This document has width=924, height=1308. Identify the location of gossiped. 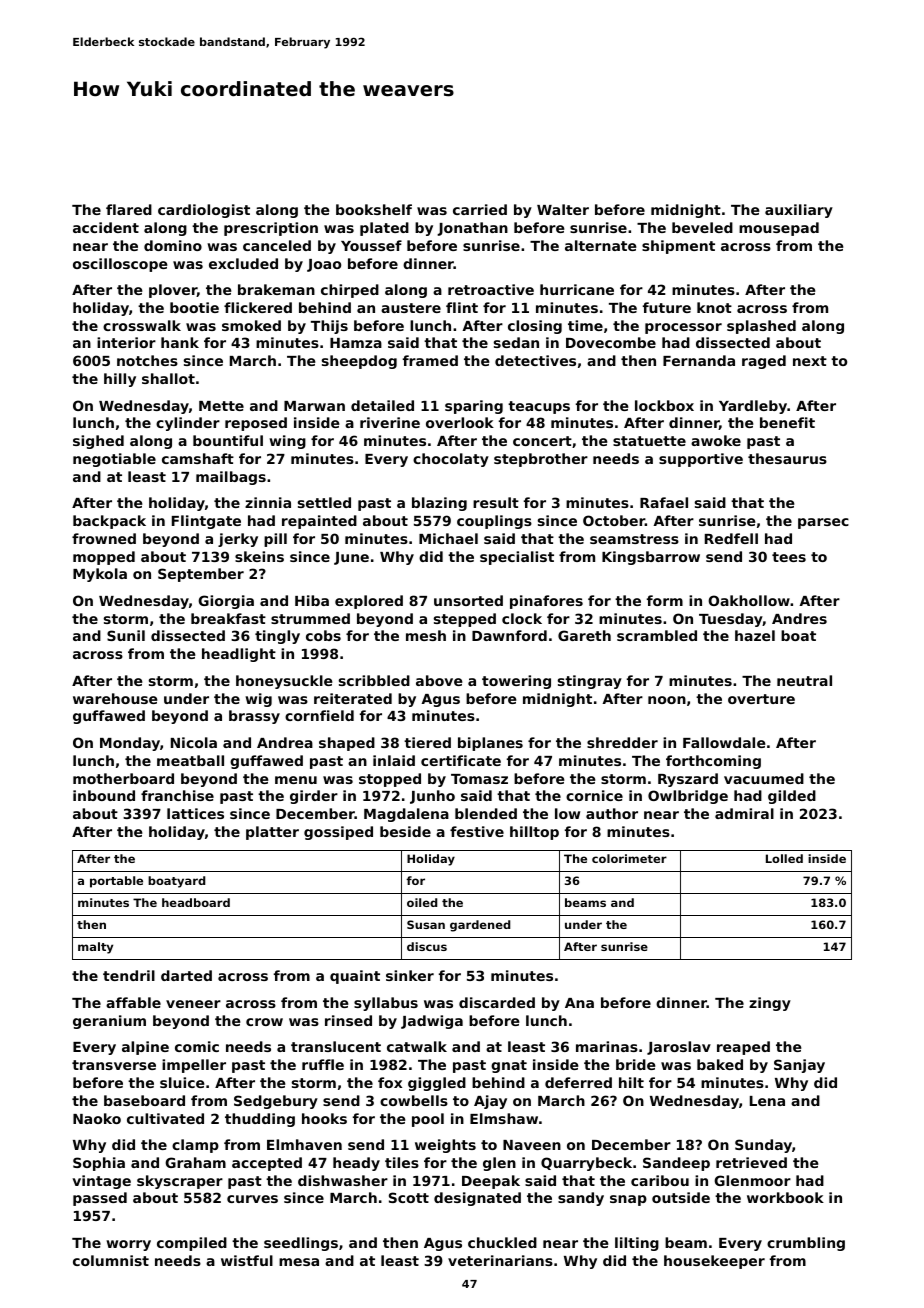
(338, 833).
